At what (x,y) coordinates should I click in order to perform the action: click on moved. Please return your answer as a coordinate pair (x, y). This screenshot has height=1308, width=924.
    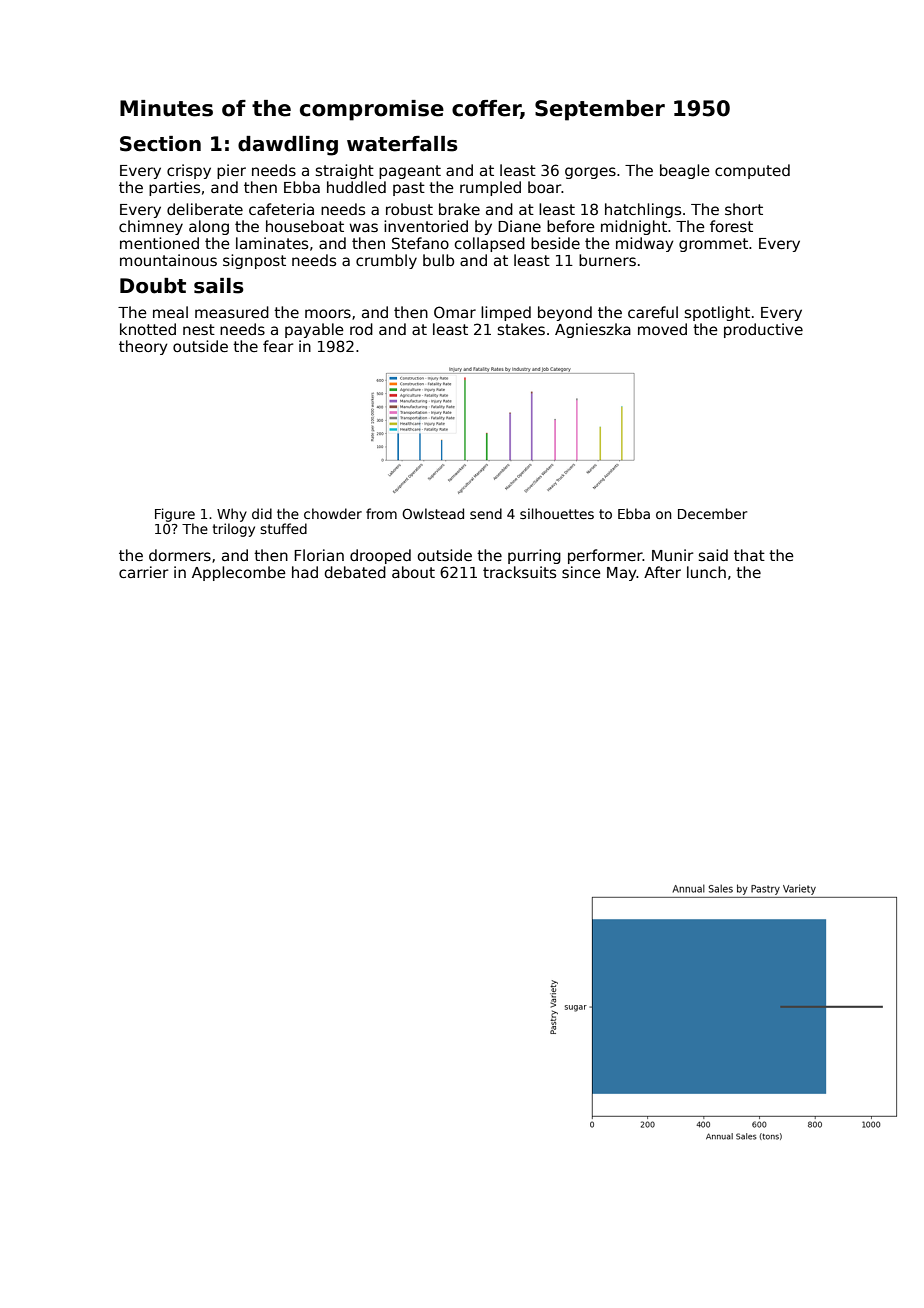
    Looking at the image, I should click on (662, 329).
